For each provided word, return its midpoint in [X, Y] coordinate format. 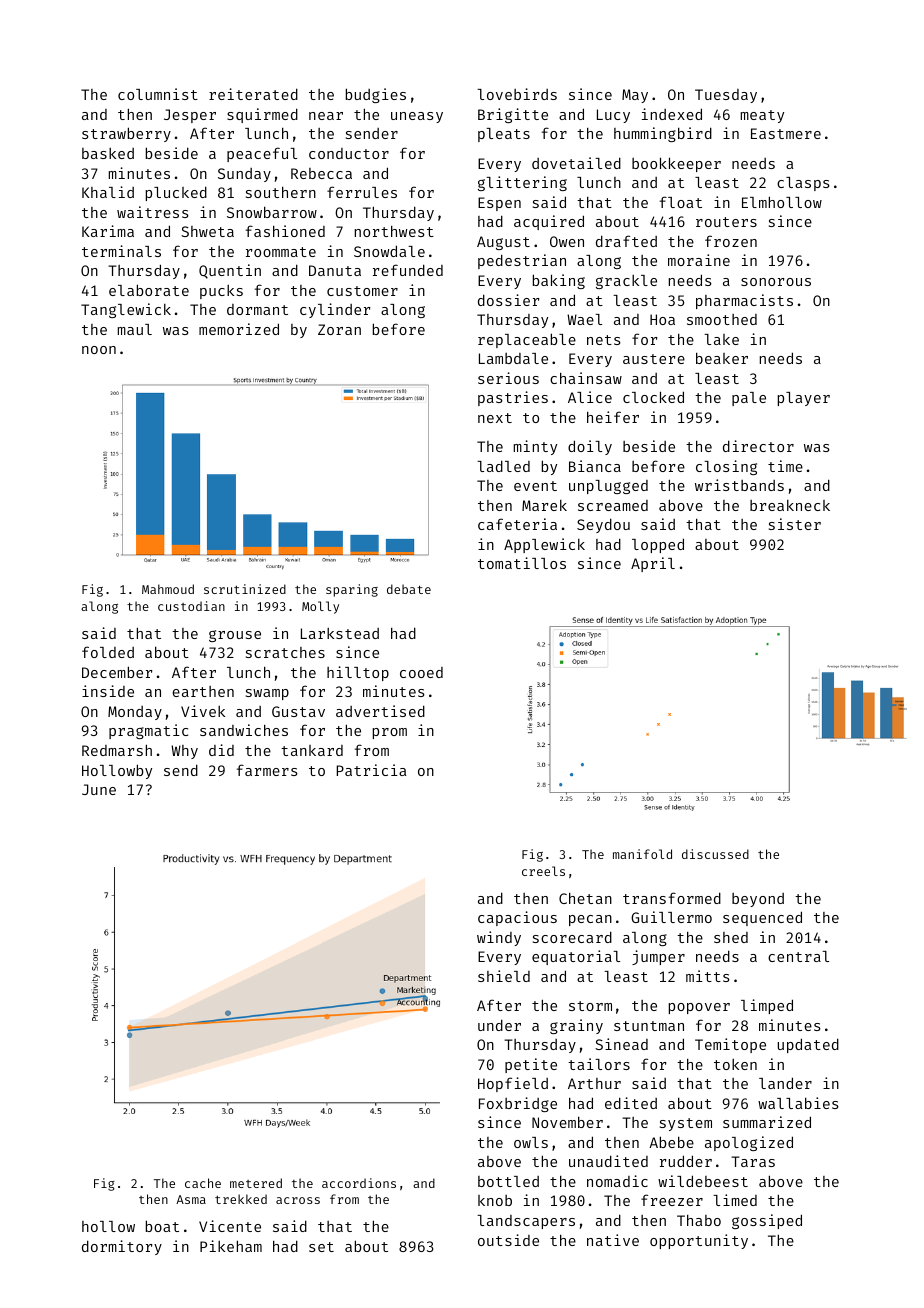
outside [508, 1240]
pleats [504, 135]
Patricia [371, 770]
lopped [658, 545]
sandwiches [244, 730]
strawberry [126, 134]
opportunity [699, 1241]
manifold [642, 854]
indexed [672, 114]
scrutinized [245, 589]
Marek [544, 505]
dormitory [122, 1247]
